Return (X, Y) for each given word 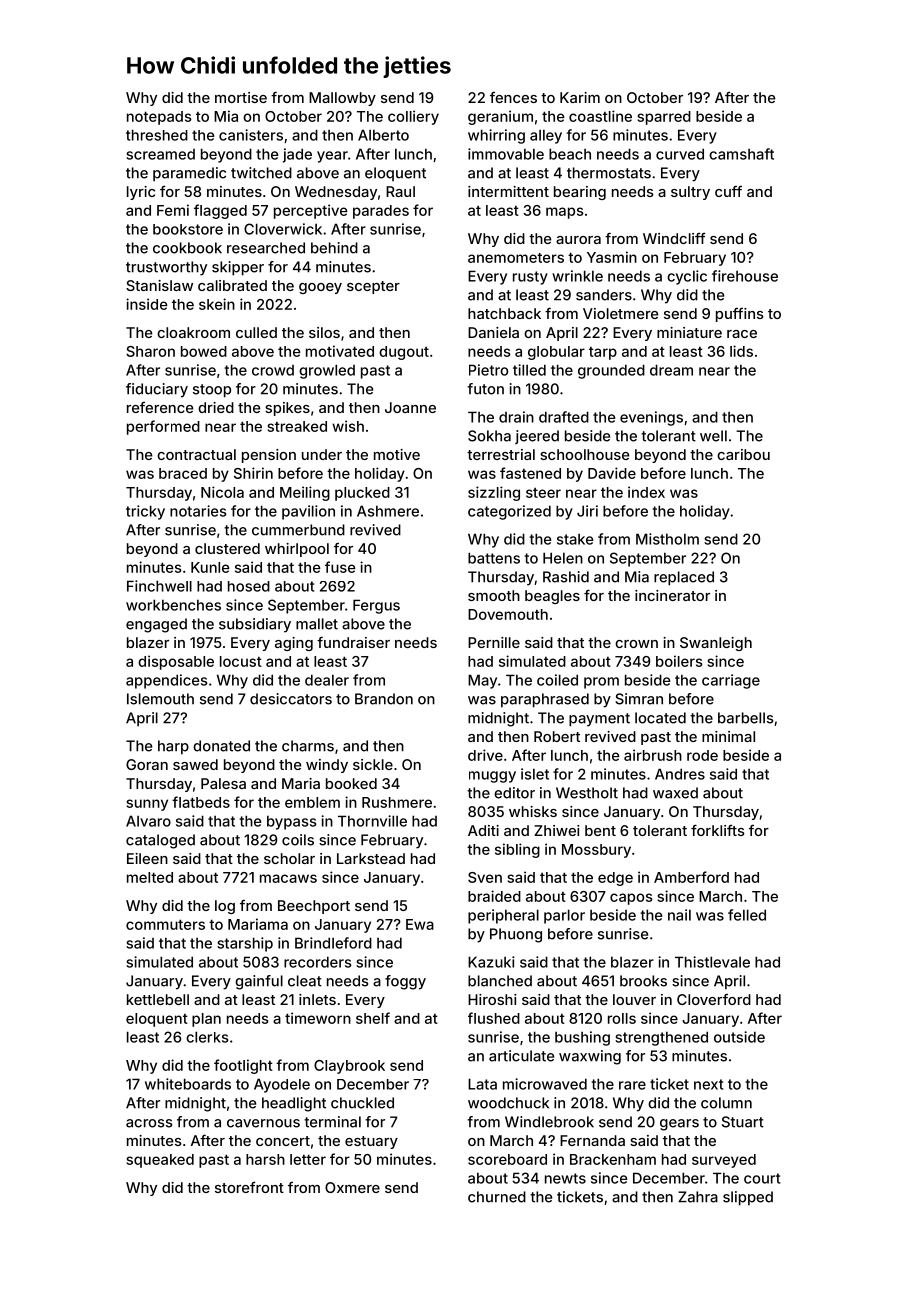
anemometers (516, 258)
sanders (604, 295)
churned (497, 1197)
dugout (404, 353)
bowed (204, 351)
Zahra (698, 1197)
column (726, 1103)
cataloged (160, 841)
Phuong (516, 935)
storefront (249, 1187)
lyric (141, 193)
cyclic (687, 277)
